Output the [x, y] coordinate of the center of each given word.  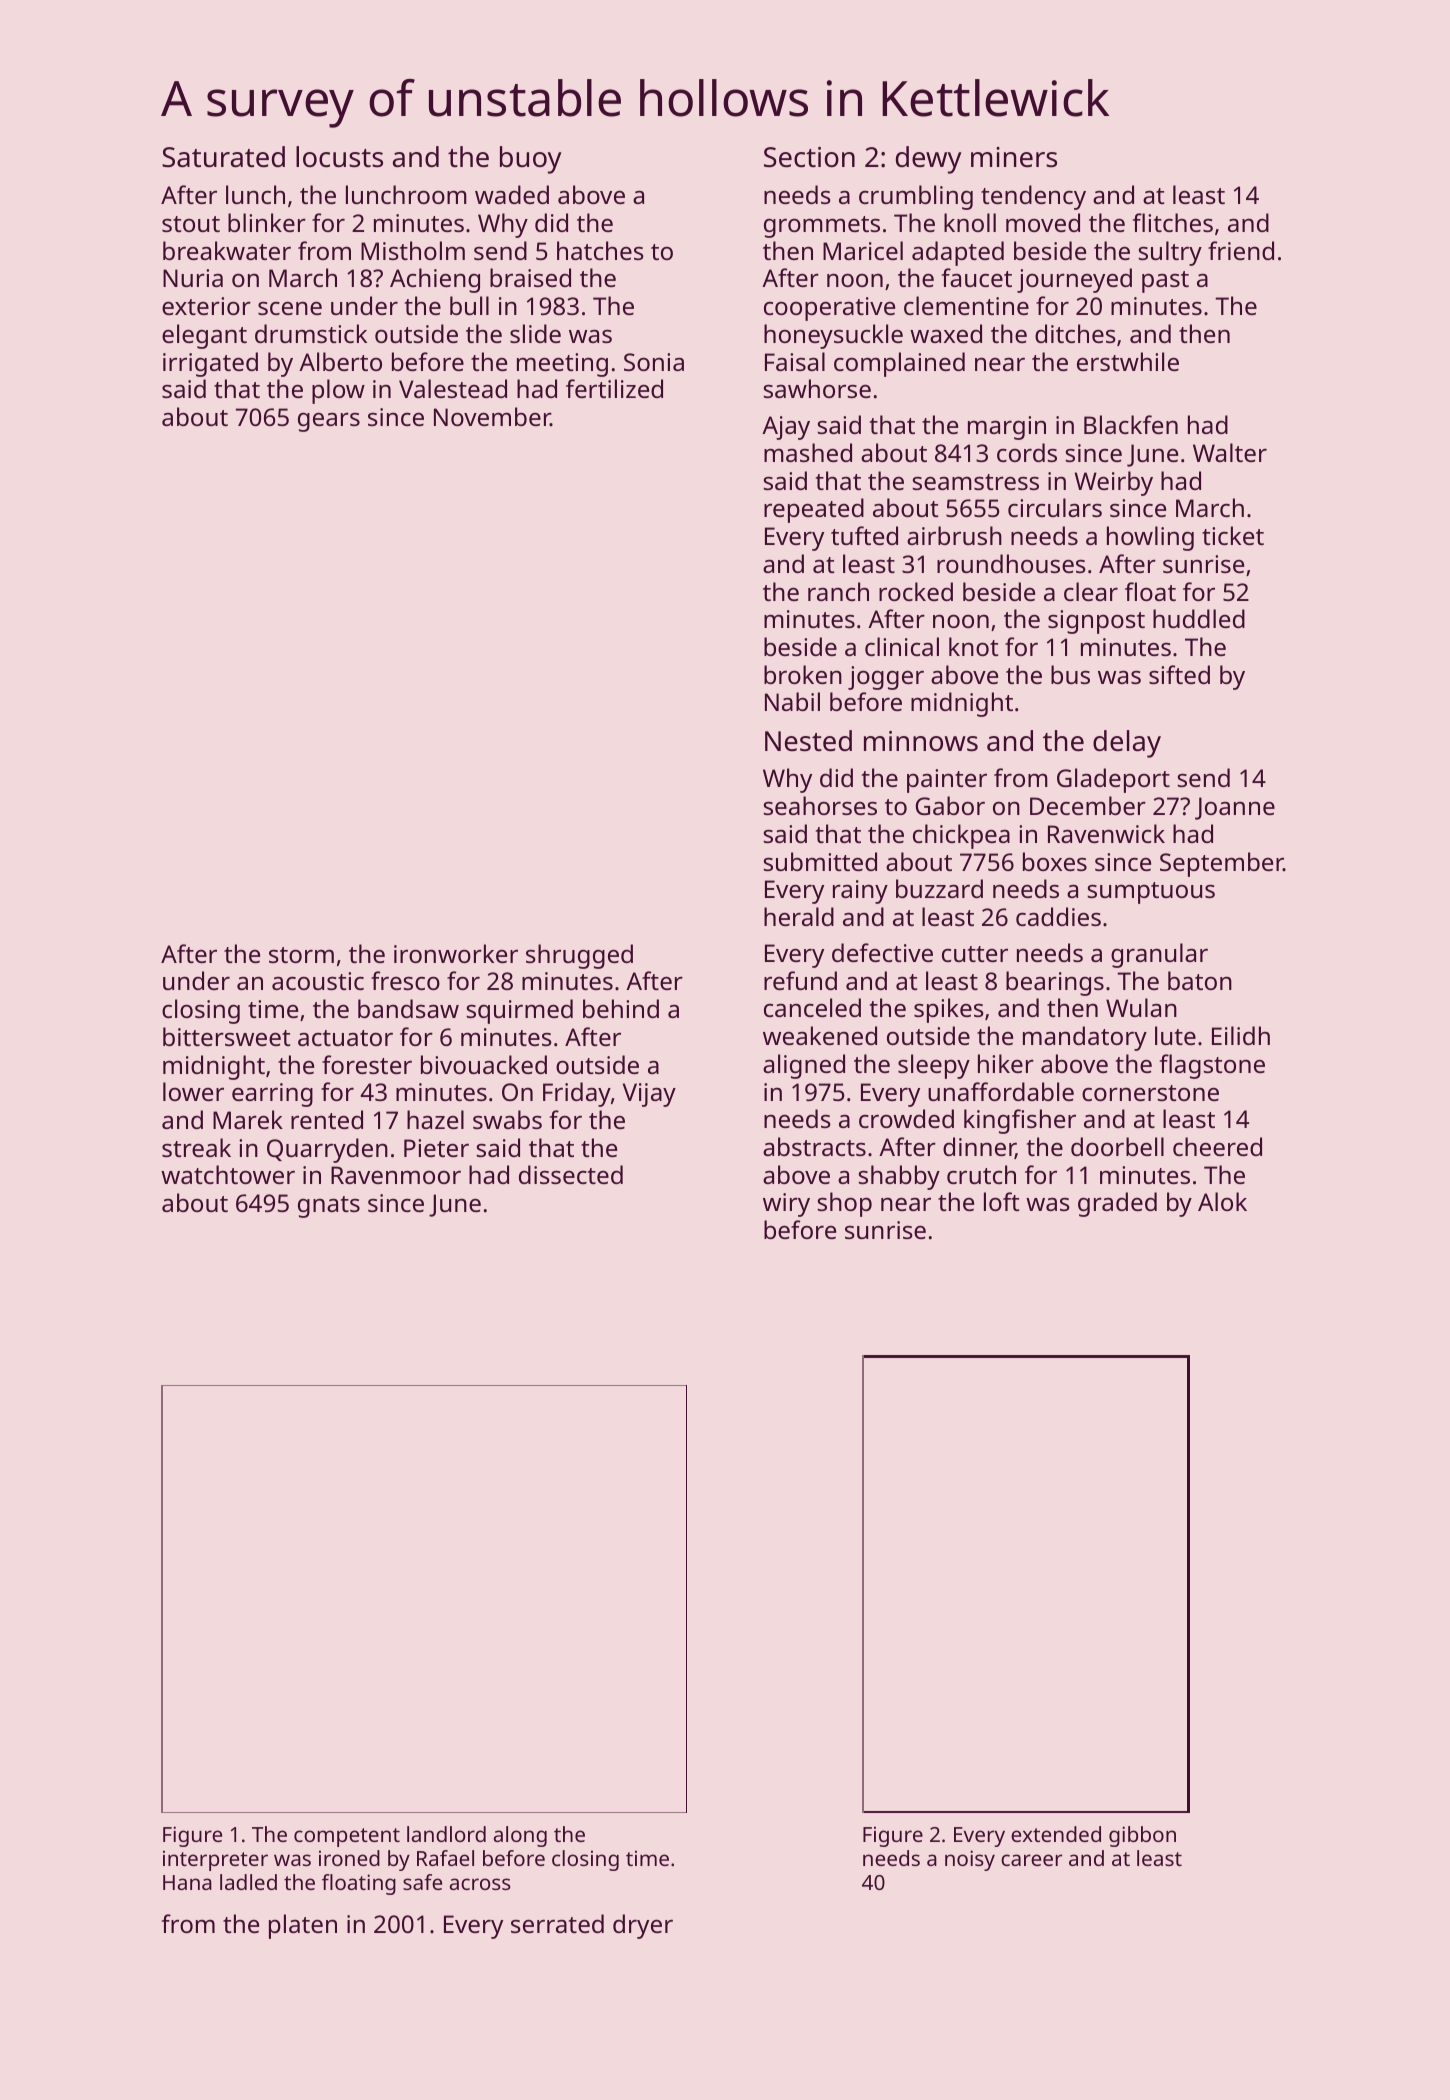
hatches [600, 250]
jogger [886, 678]
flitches [1173, 222]
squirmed [520, 1011]
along [520, 1836]
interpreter [215, 1860]
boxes [1055, 861]
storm [301, 955]
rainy [860, 892]
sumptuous [1151, 893]
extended [1056, 1834]
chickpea [961, 836]
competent [347, 1837]
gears [329, 422]
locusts [339, 157]
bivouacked [484, 1064]
